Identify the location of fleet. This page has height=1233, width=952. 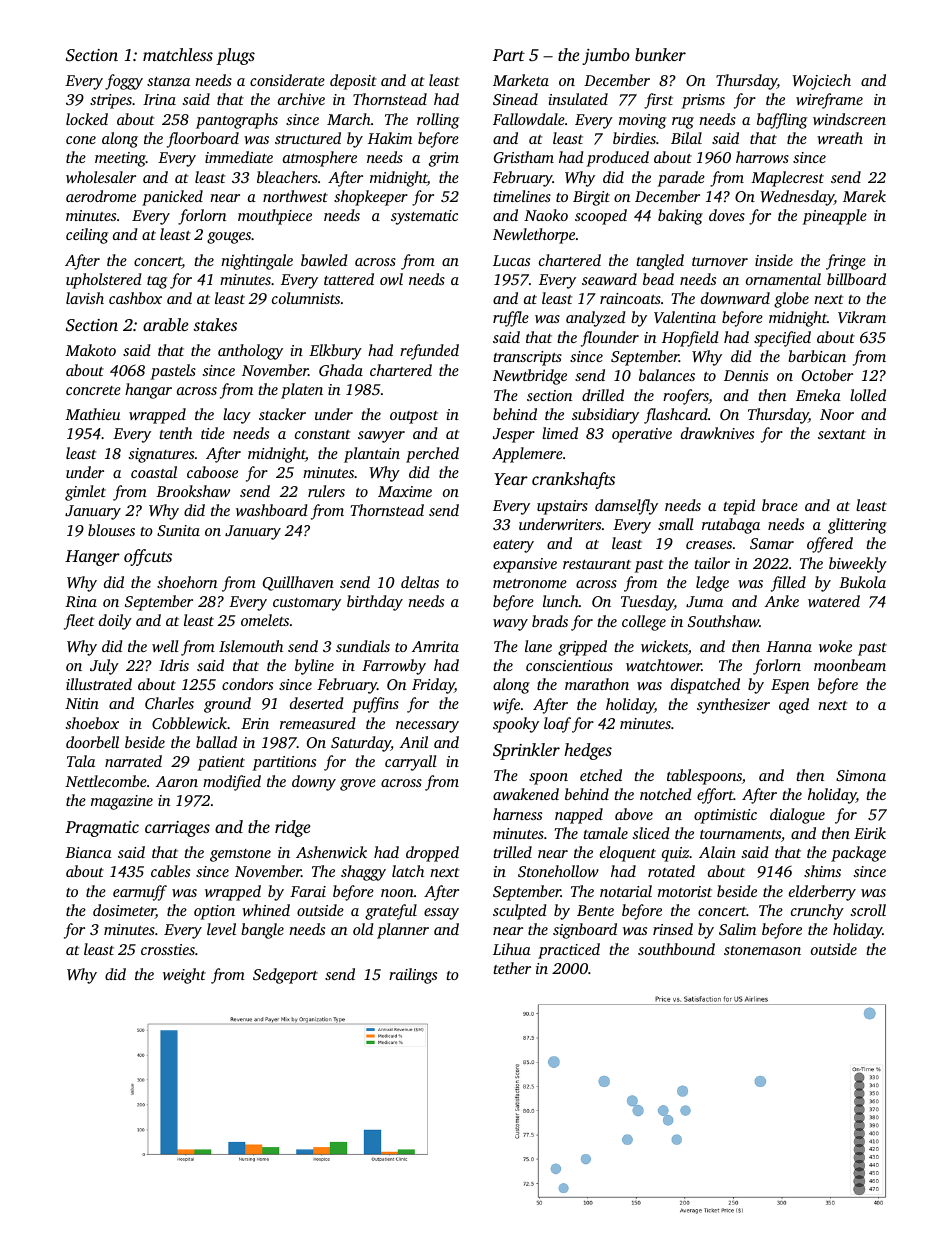
(79, 622).
